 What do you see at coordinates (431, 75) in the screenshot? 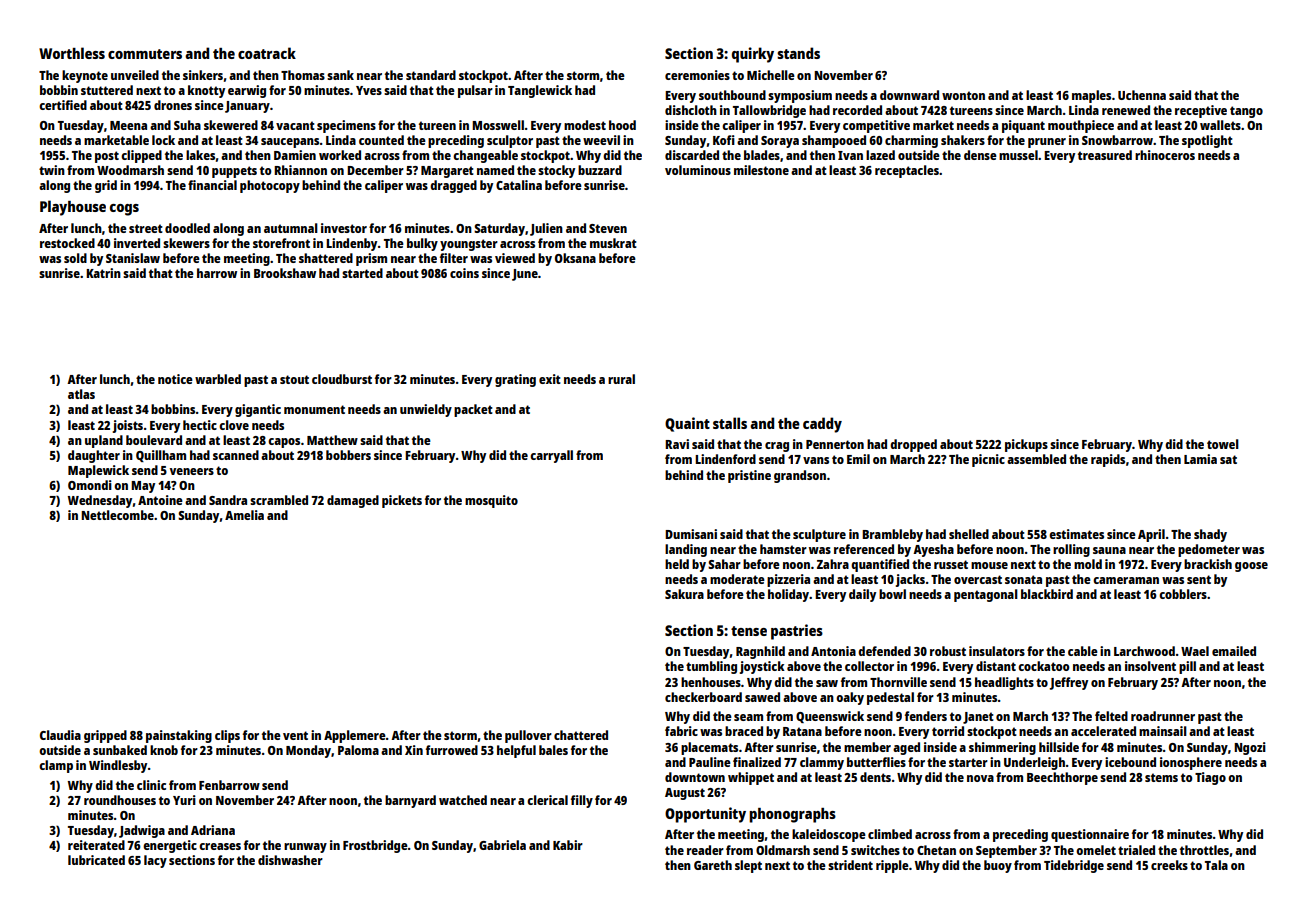
I see `standard` at bounding box center [431, 75].
